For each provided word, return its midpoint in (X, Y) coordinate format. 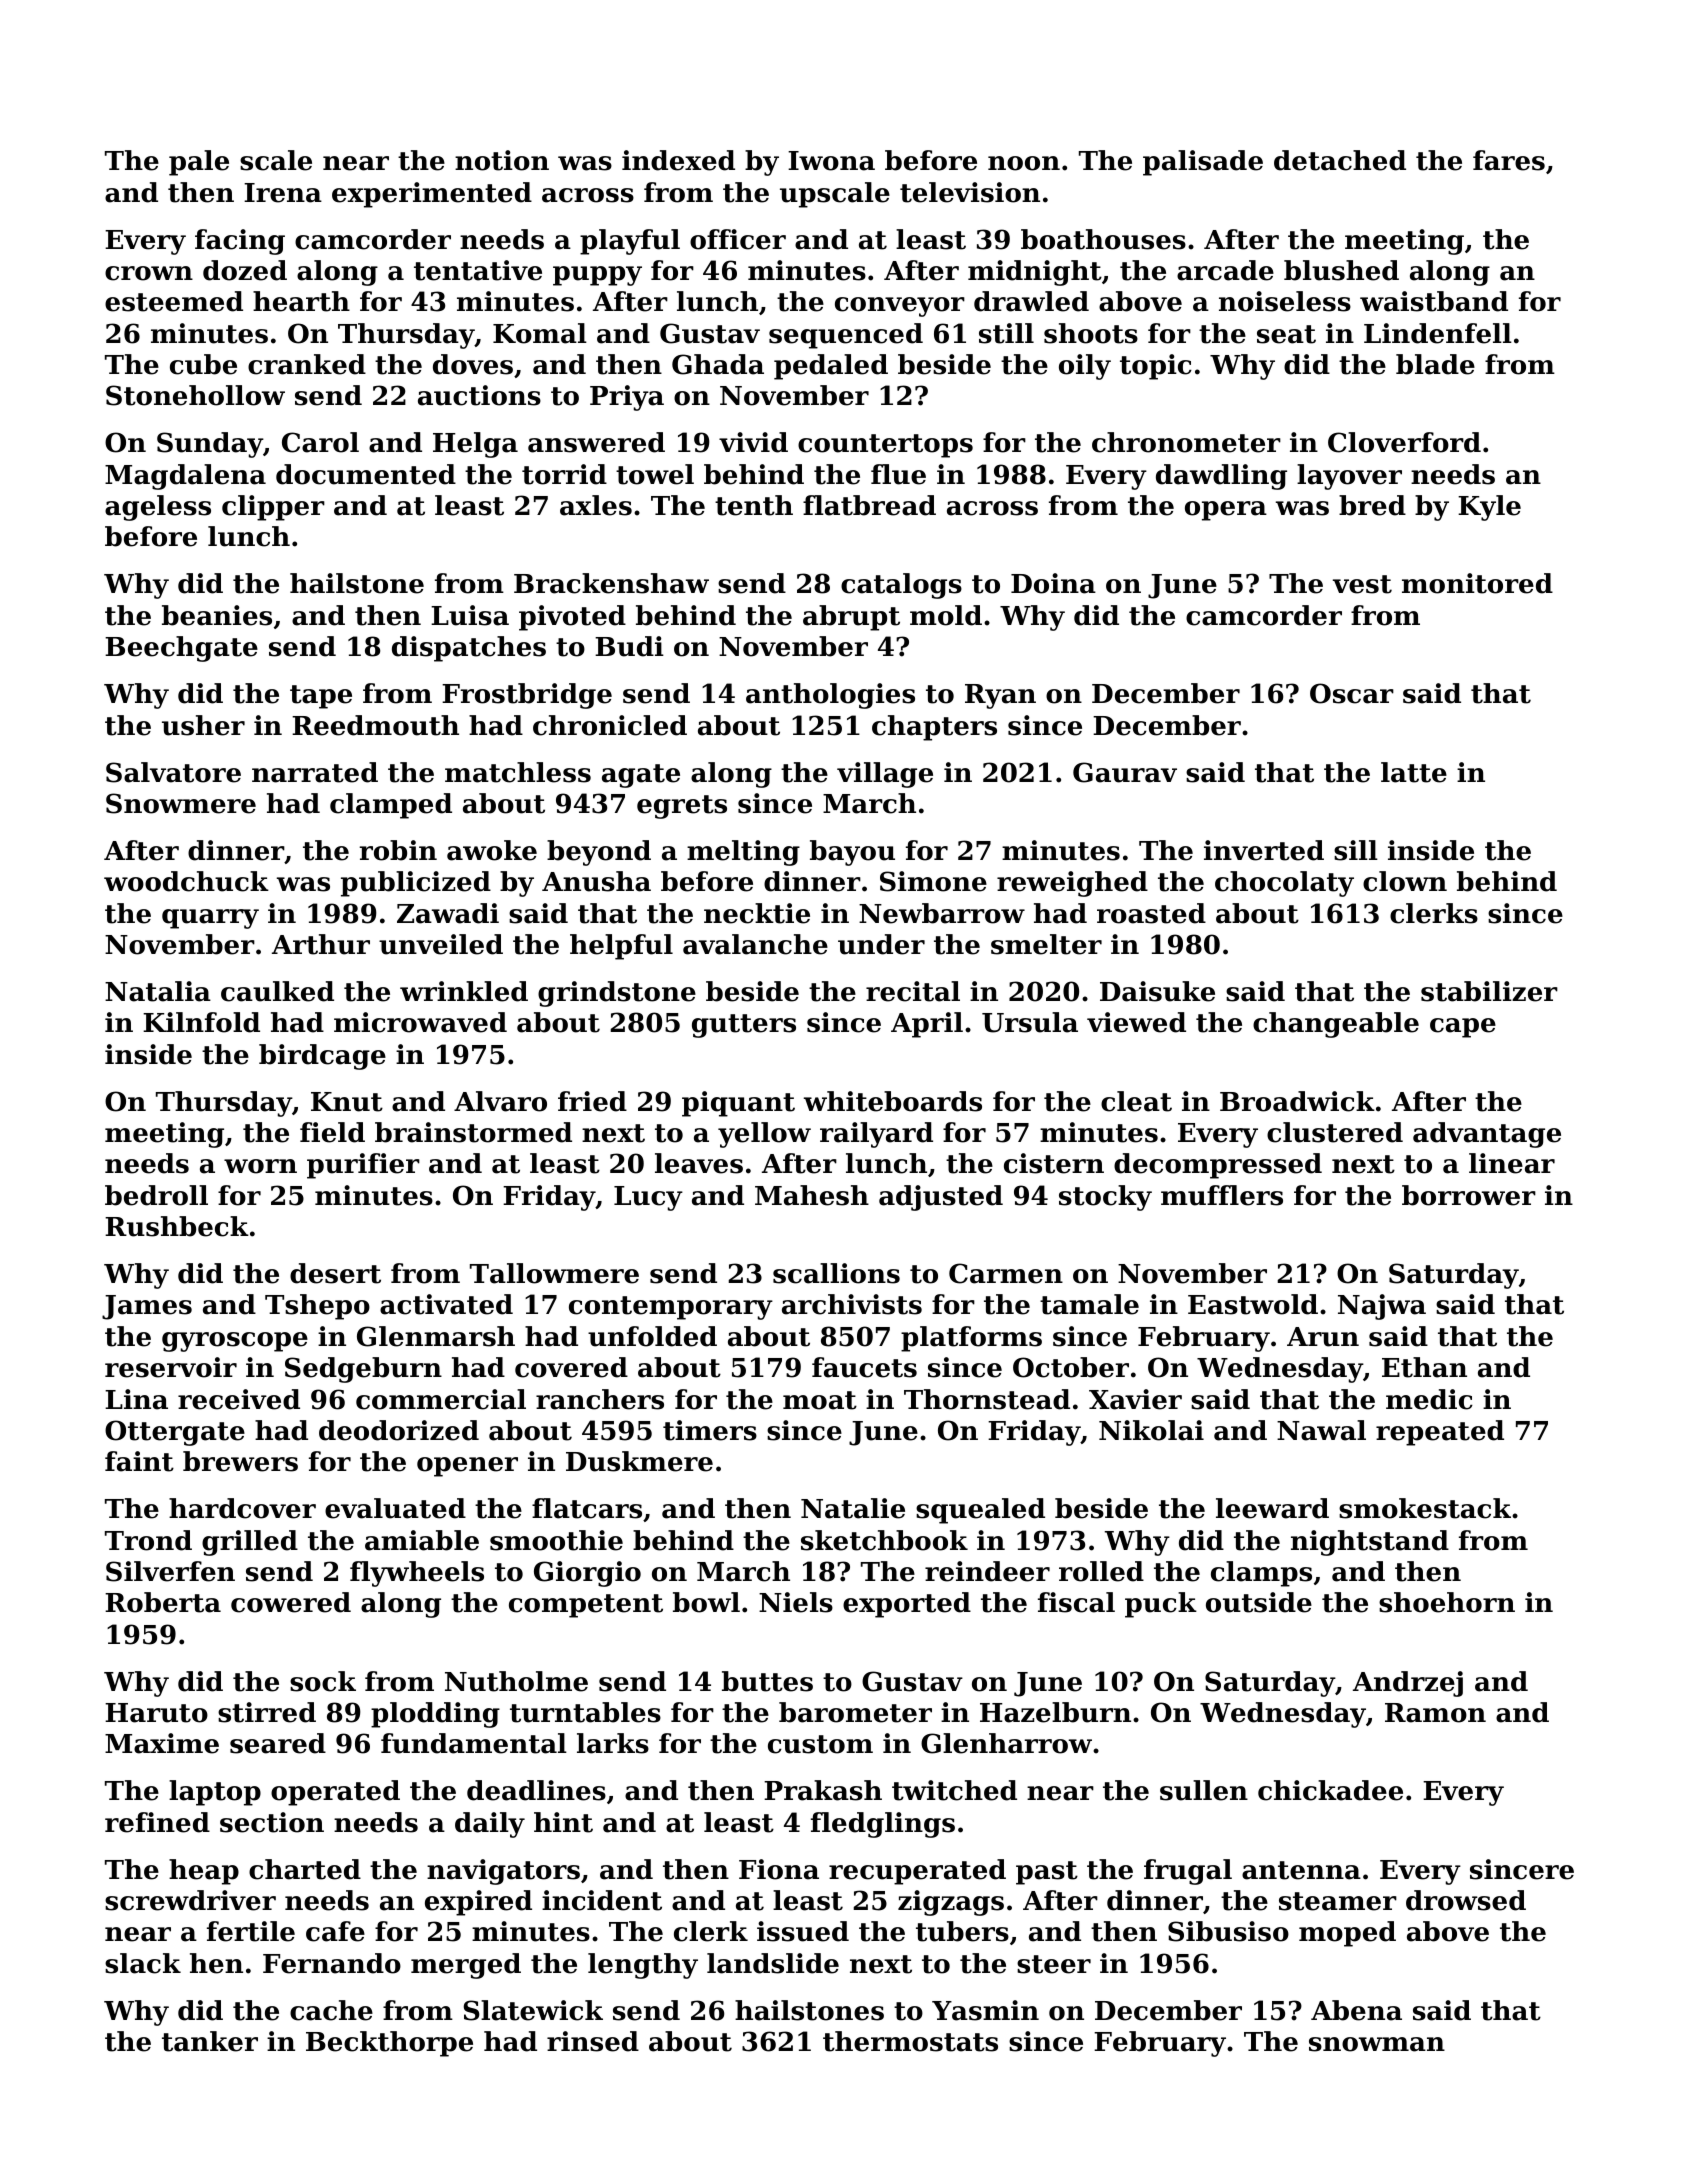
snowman (1377, 2044)
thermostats (910, 2041)
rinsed (593, 2041)
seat (1286, 334)
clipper (273, 508)
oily (1085, 367)
